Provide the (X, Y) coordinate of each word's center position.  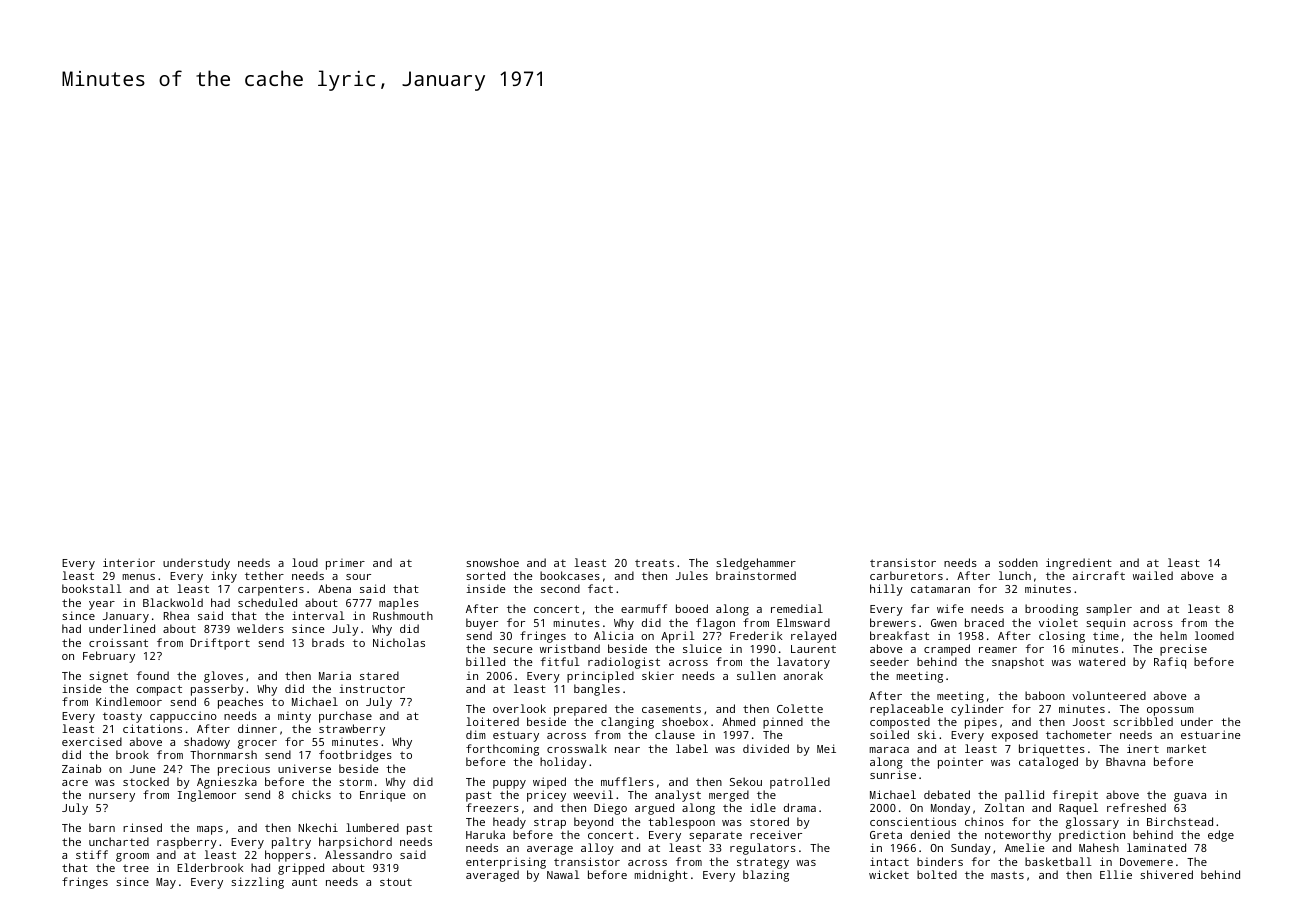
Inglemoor (207, 796)
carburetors (906, 575)
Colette (800, 708)
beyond (593, 823)
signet (108, 677)
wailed (1153, 575)
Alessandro (358, 854)
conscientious (913, 821)
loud (305, 562)
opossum (1170, 711)
